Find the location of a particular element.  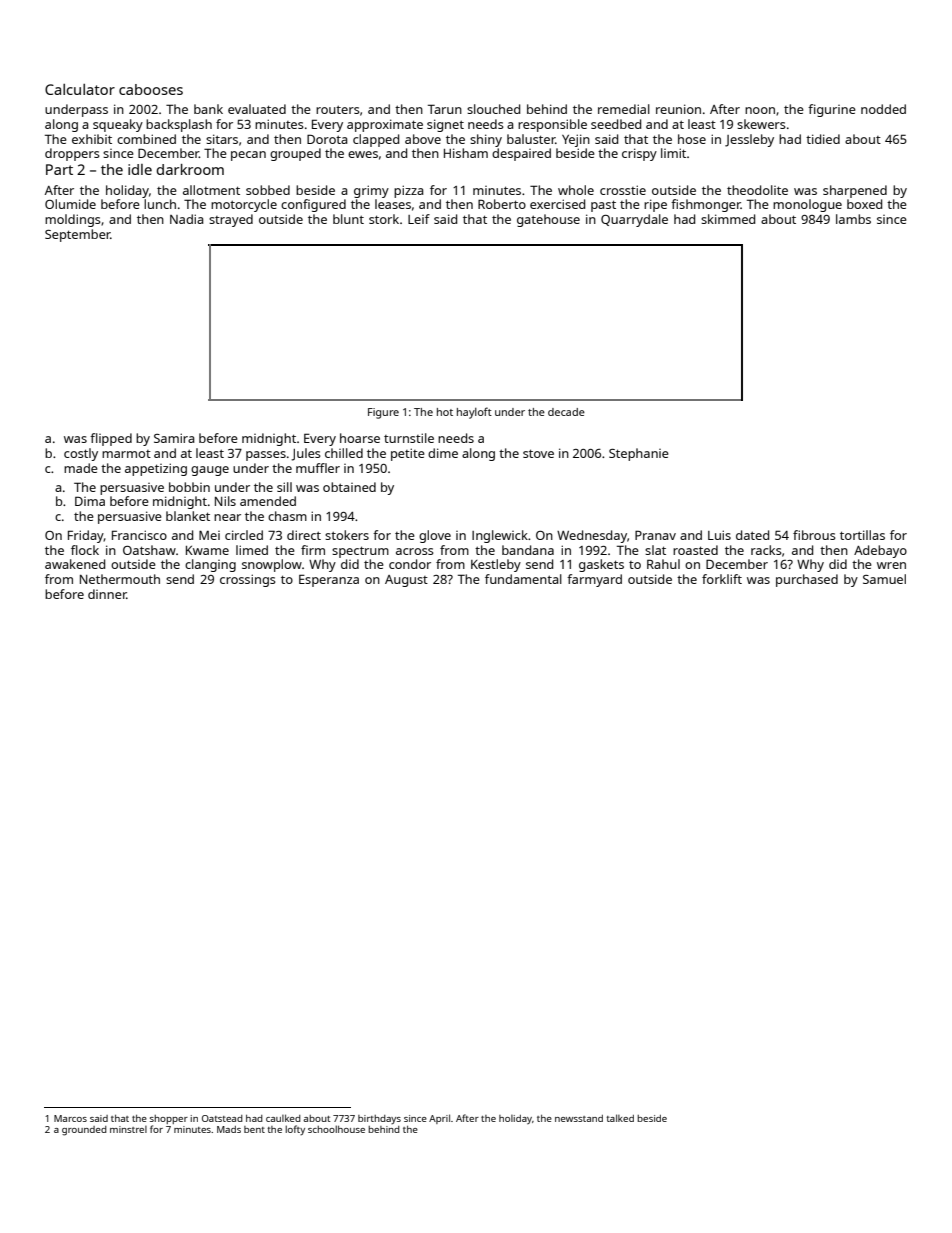

newsstand is located at coordinates (579, 1118).
